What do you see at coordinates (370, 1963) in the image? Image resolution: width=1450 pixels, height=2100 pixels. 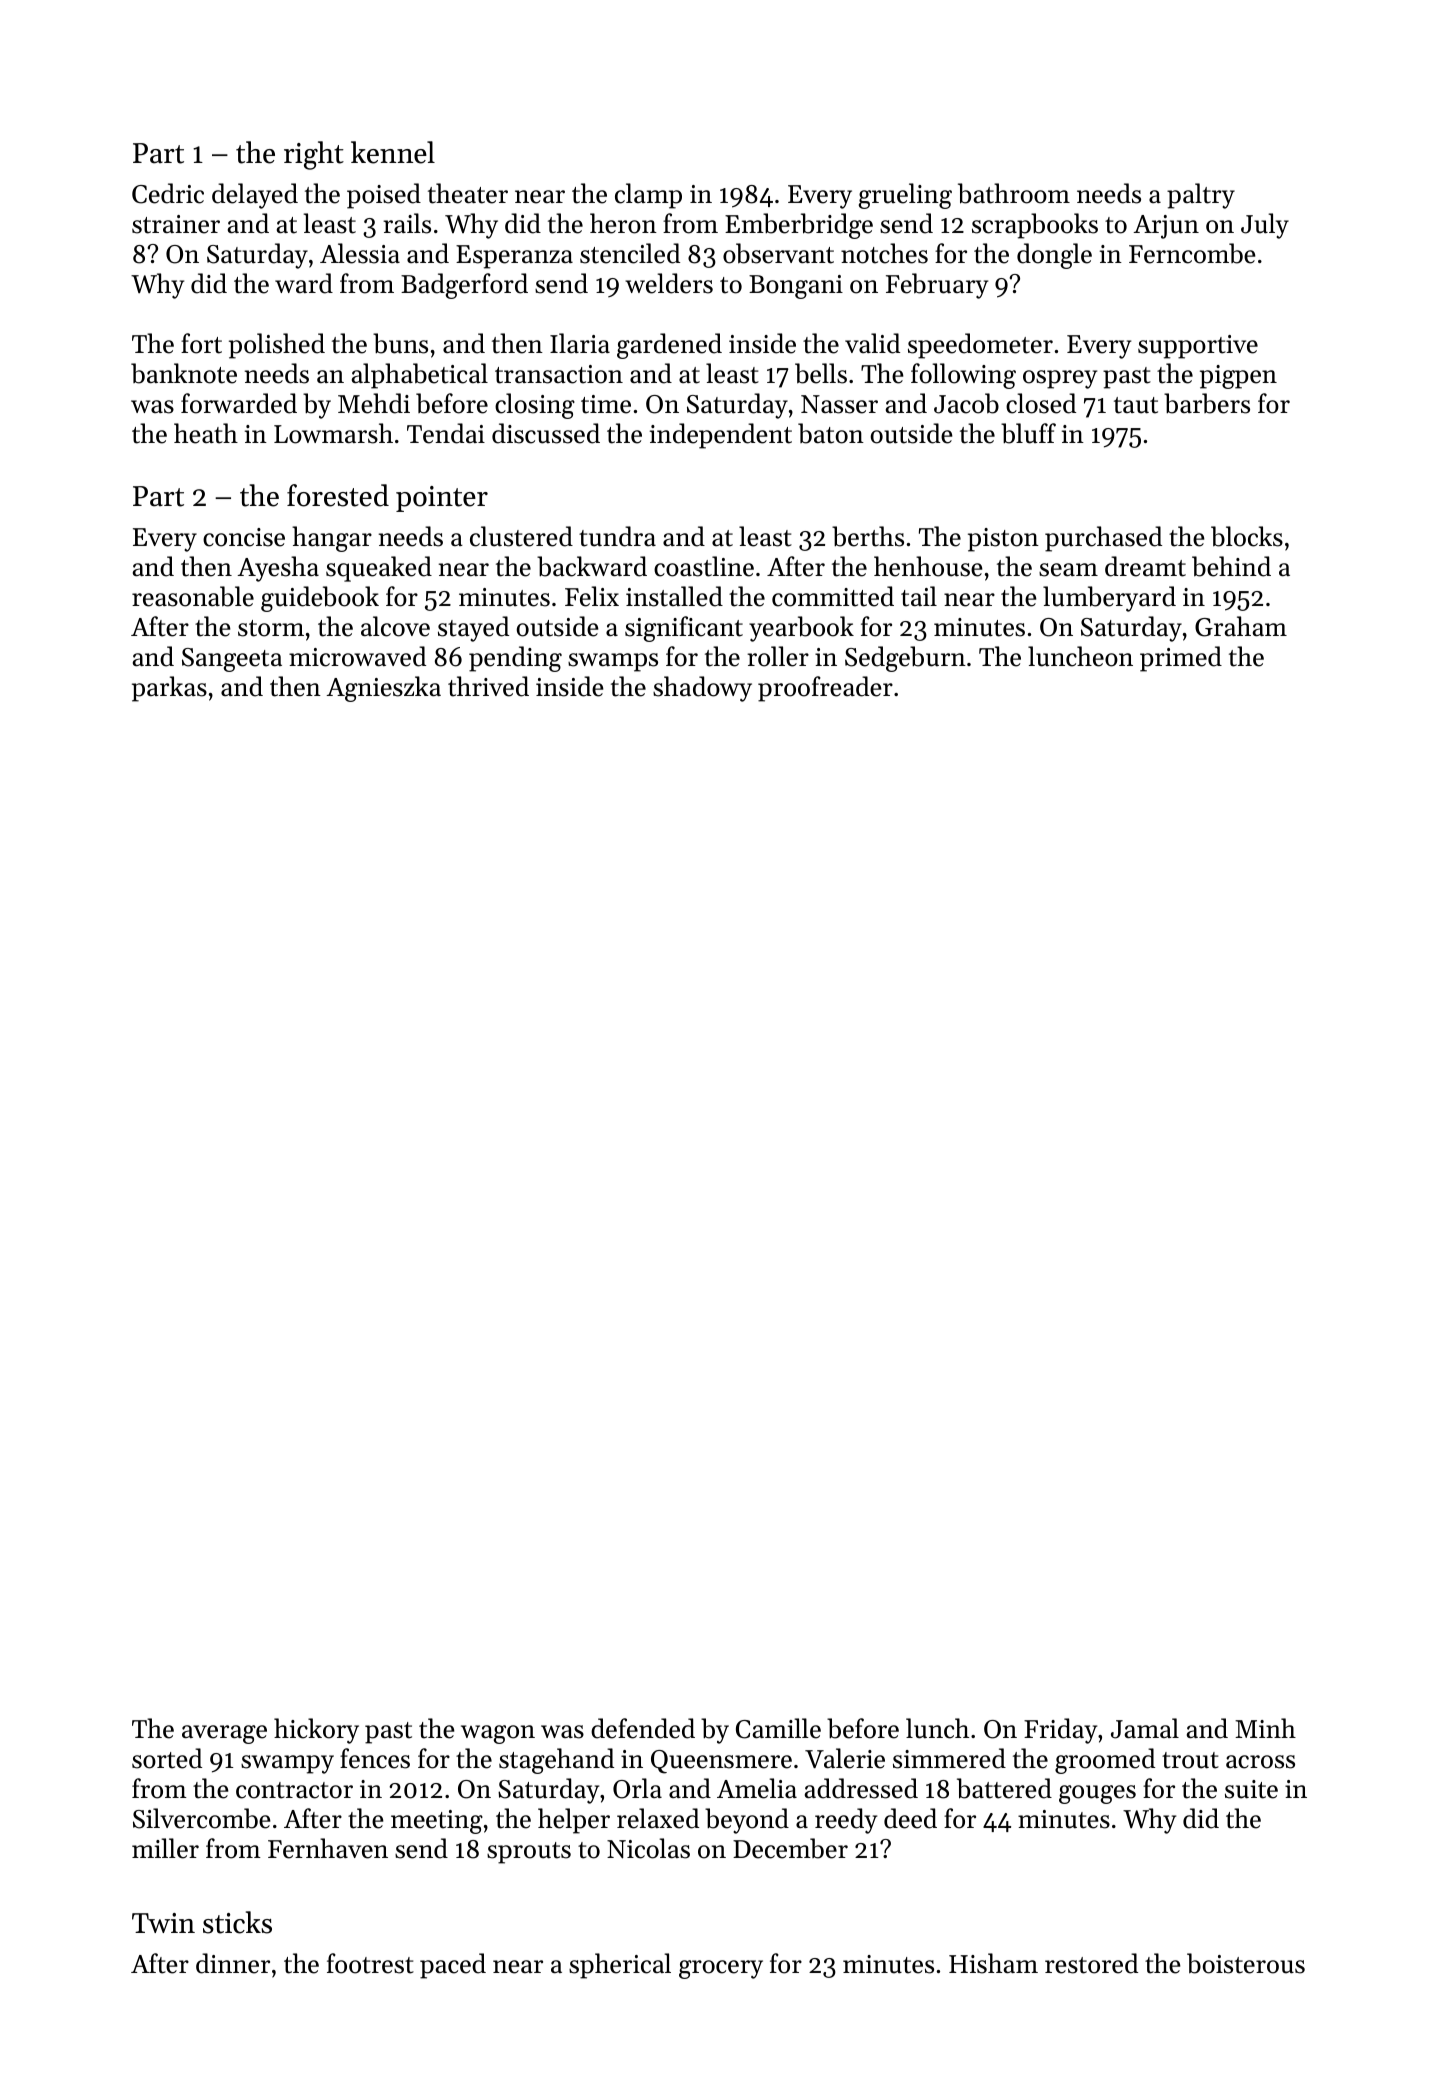 I see `footrest` at bounding box center [370, 1963].
